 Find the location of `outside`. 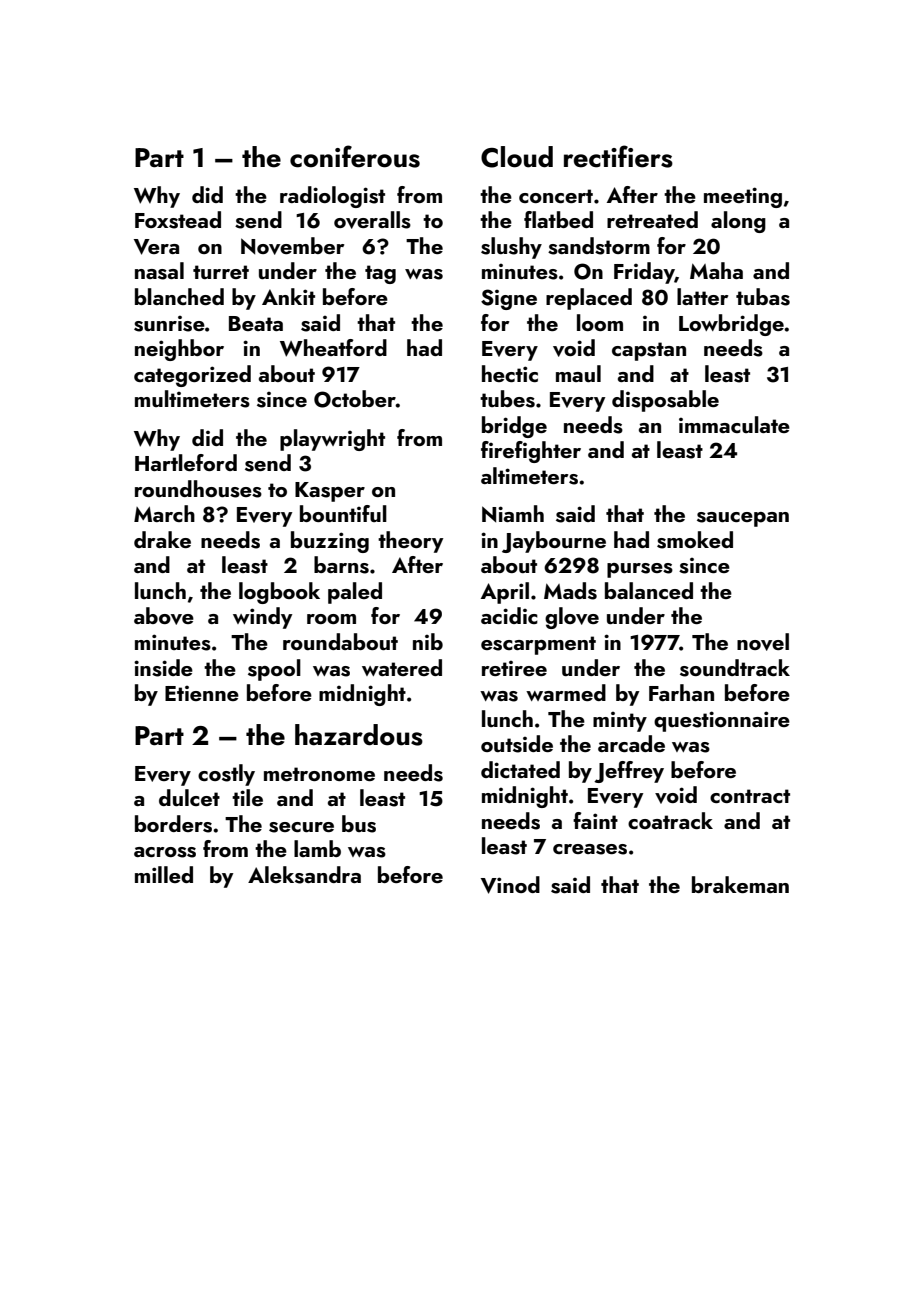

outside is located at coordinates (517, 744).
